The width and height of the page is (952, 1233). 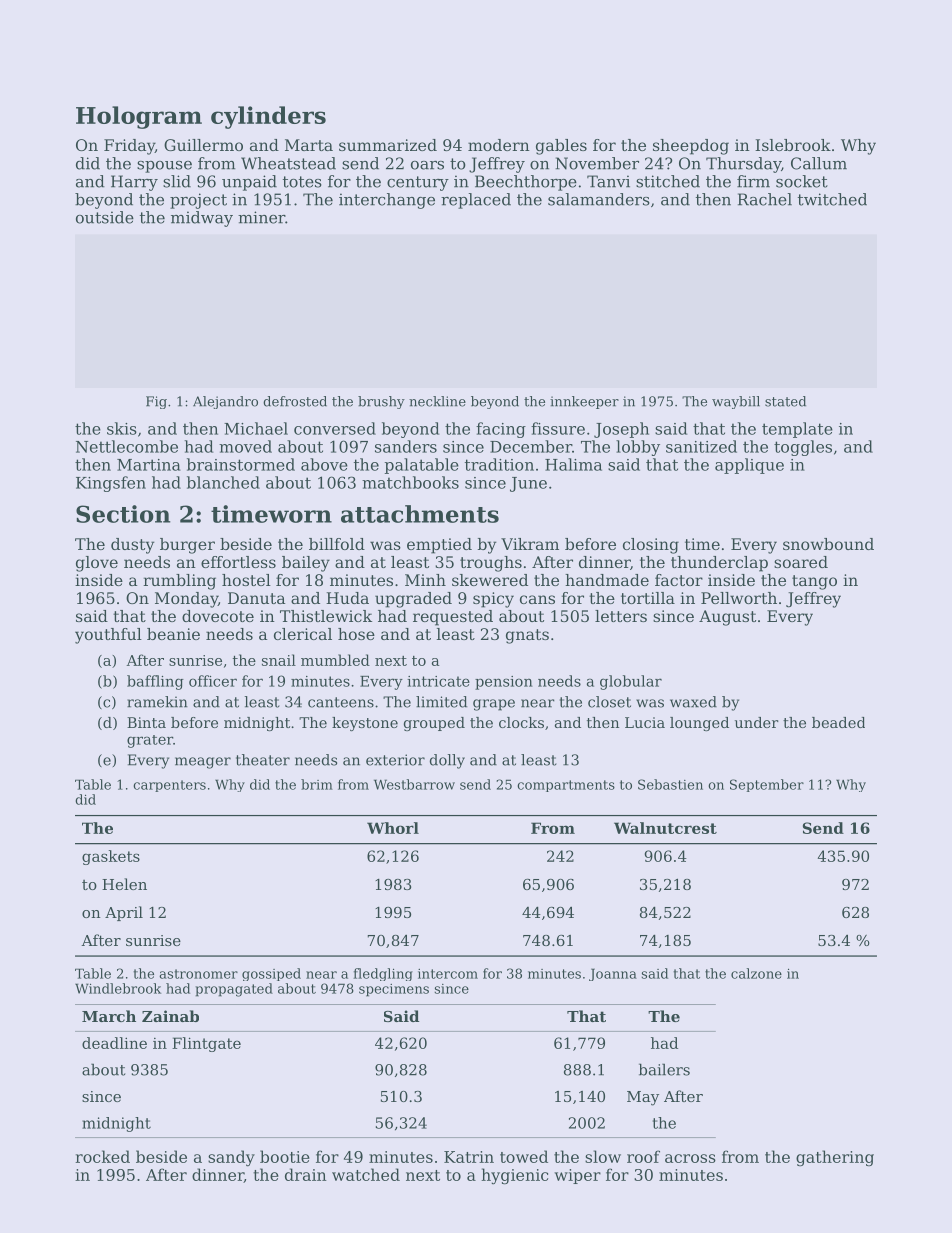 I want to click on moved, so click(x=245, y=446).
